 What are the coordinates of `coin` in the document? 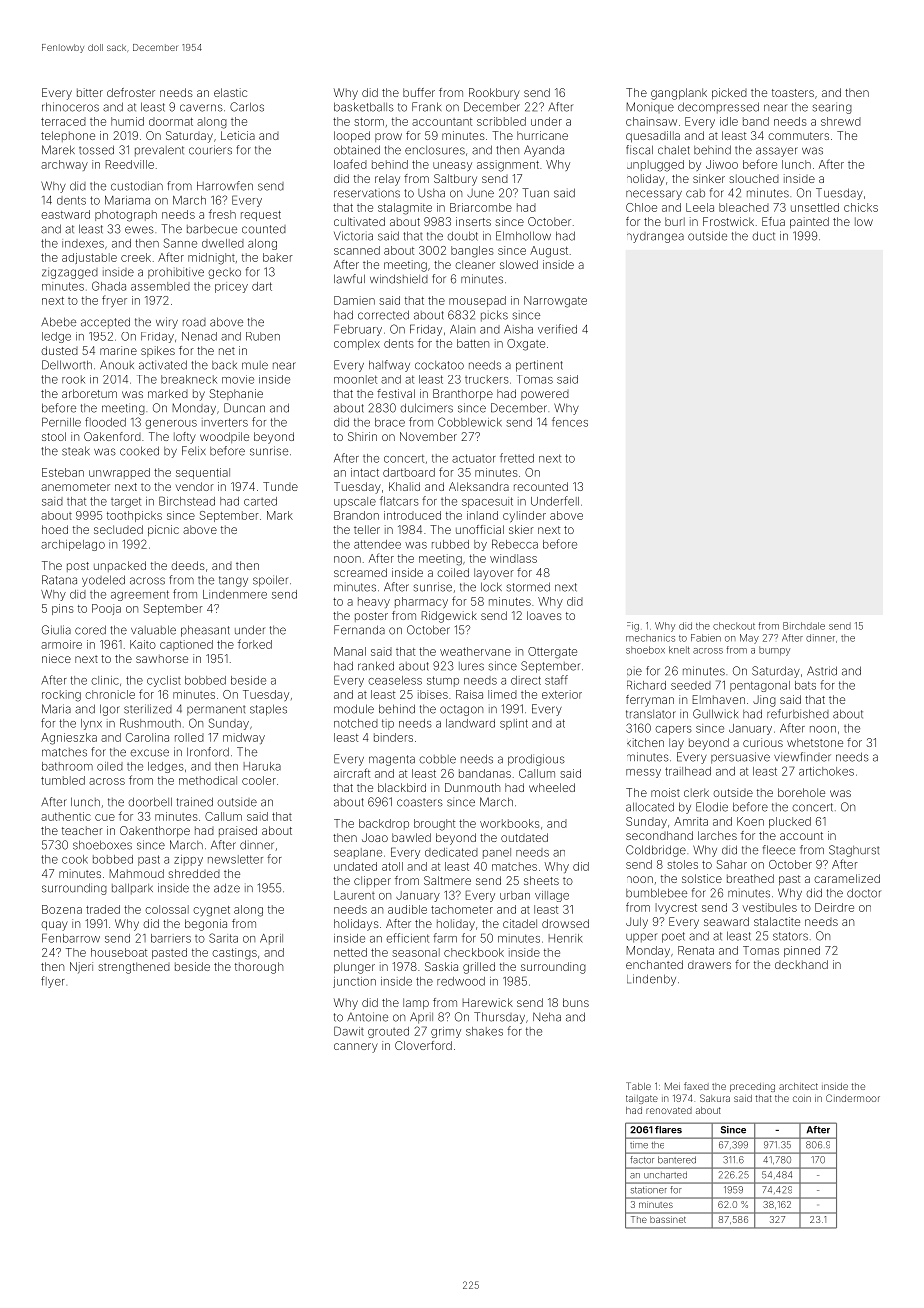 It's located at (802, 1099).
